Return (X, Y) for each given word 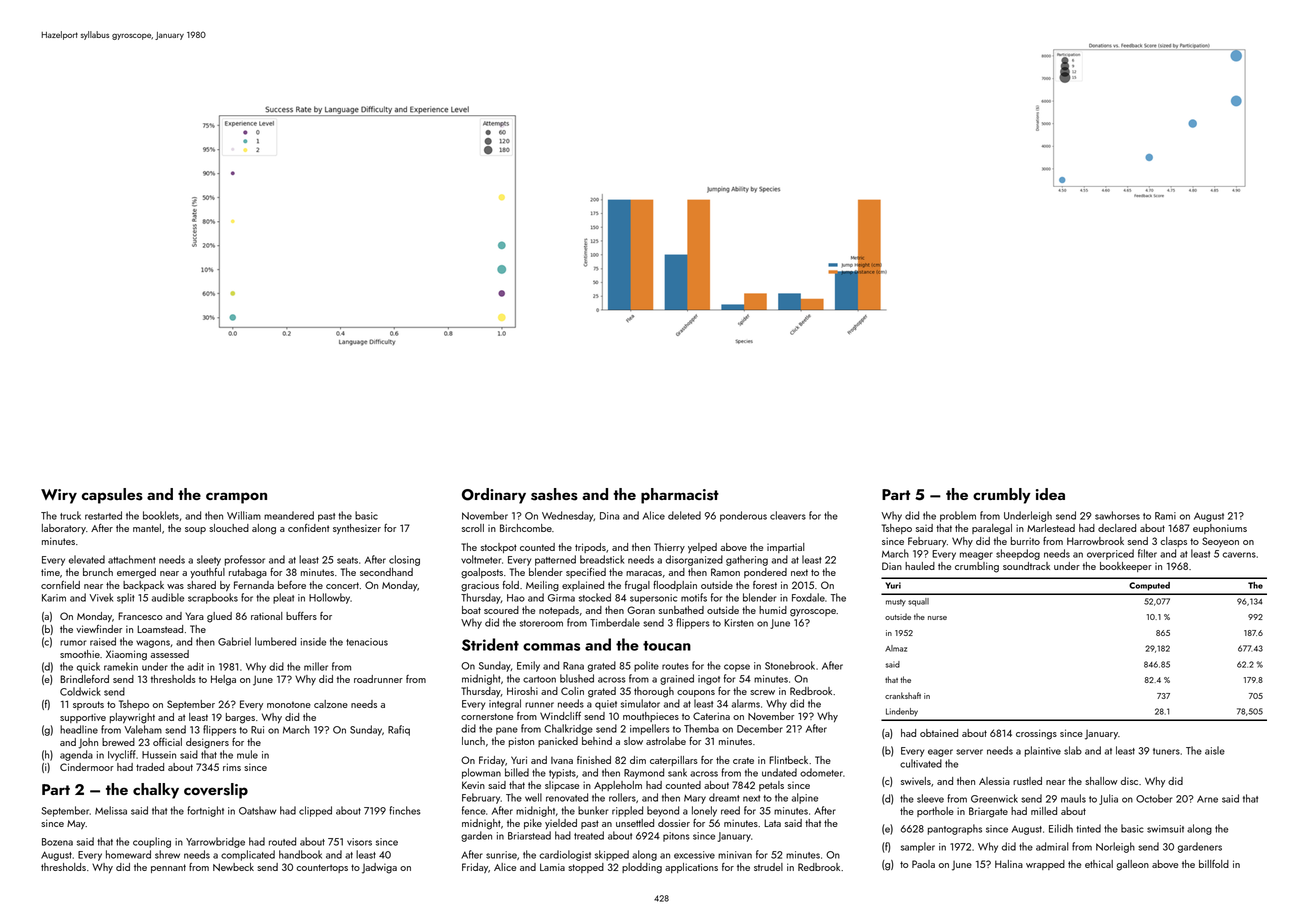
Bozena (57, 842)
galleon (1133, 865)
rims (232, 767)
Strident (490, 644)
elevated (87, 559)
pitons (676, 837)
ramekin (121, 666)
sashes (554, 494)
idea (1050, 494)
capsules (112, 496)
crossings (1036, 734)
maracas (644, 573)
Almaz (896, 648)
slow (633, 741)
